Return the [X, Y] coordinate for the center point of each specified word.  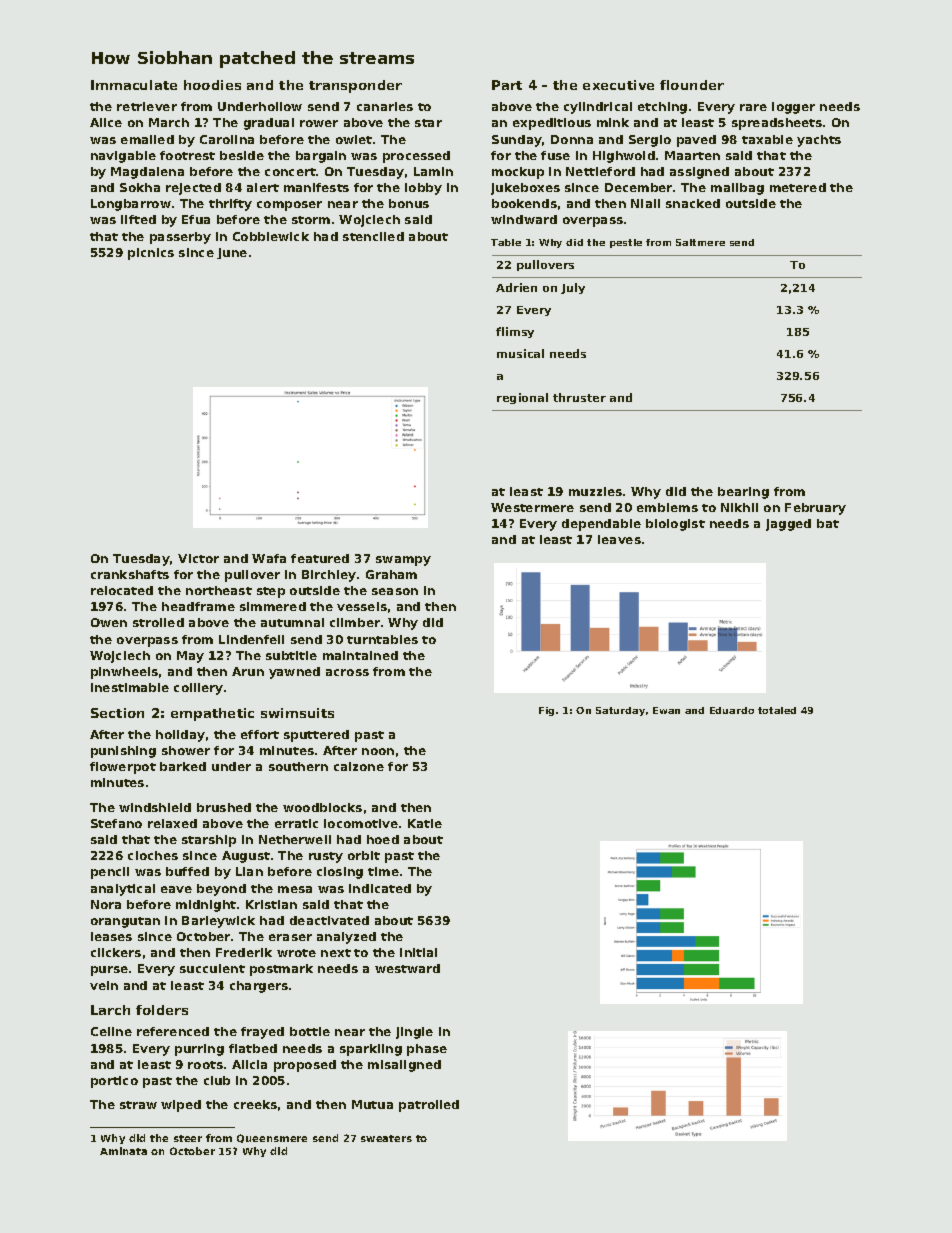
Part [507, 85]
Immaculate [134, 85]
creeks [255, 1104]
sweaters [386, 1138]
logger [793, 108]
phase [427, 1050]
